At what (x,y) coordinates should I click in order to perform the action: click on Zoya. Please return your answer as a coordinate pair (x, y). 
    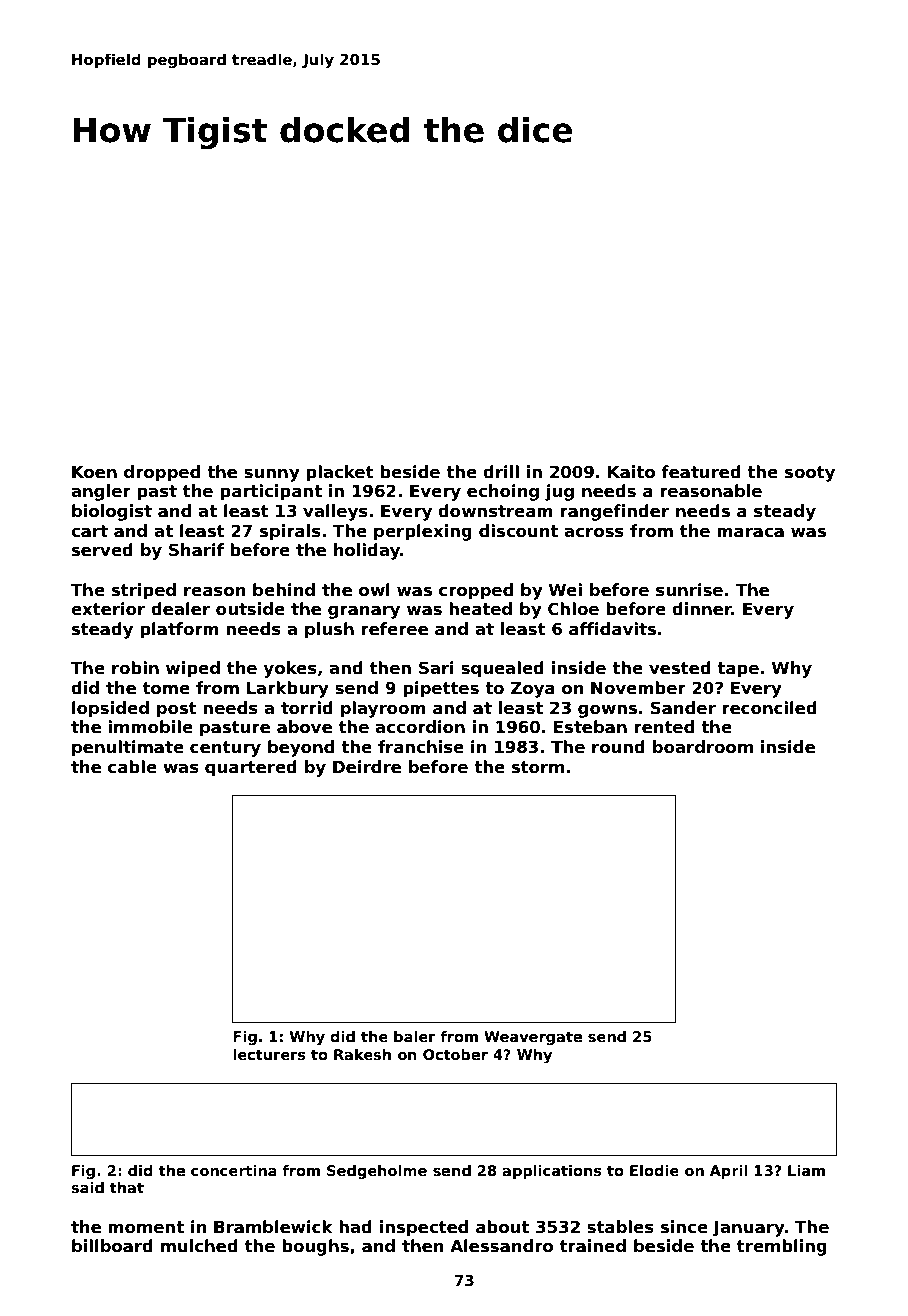
    Looking at the image, I should click on (533, 690).
